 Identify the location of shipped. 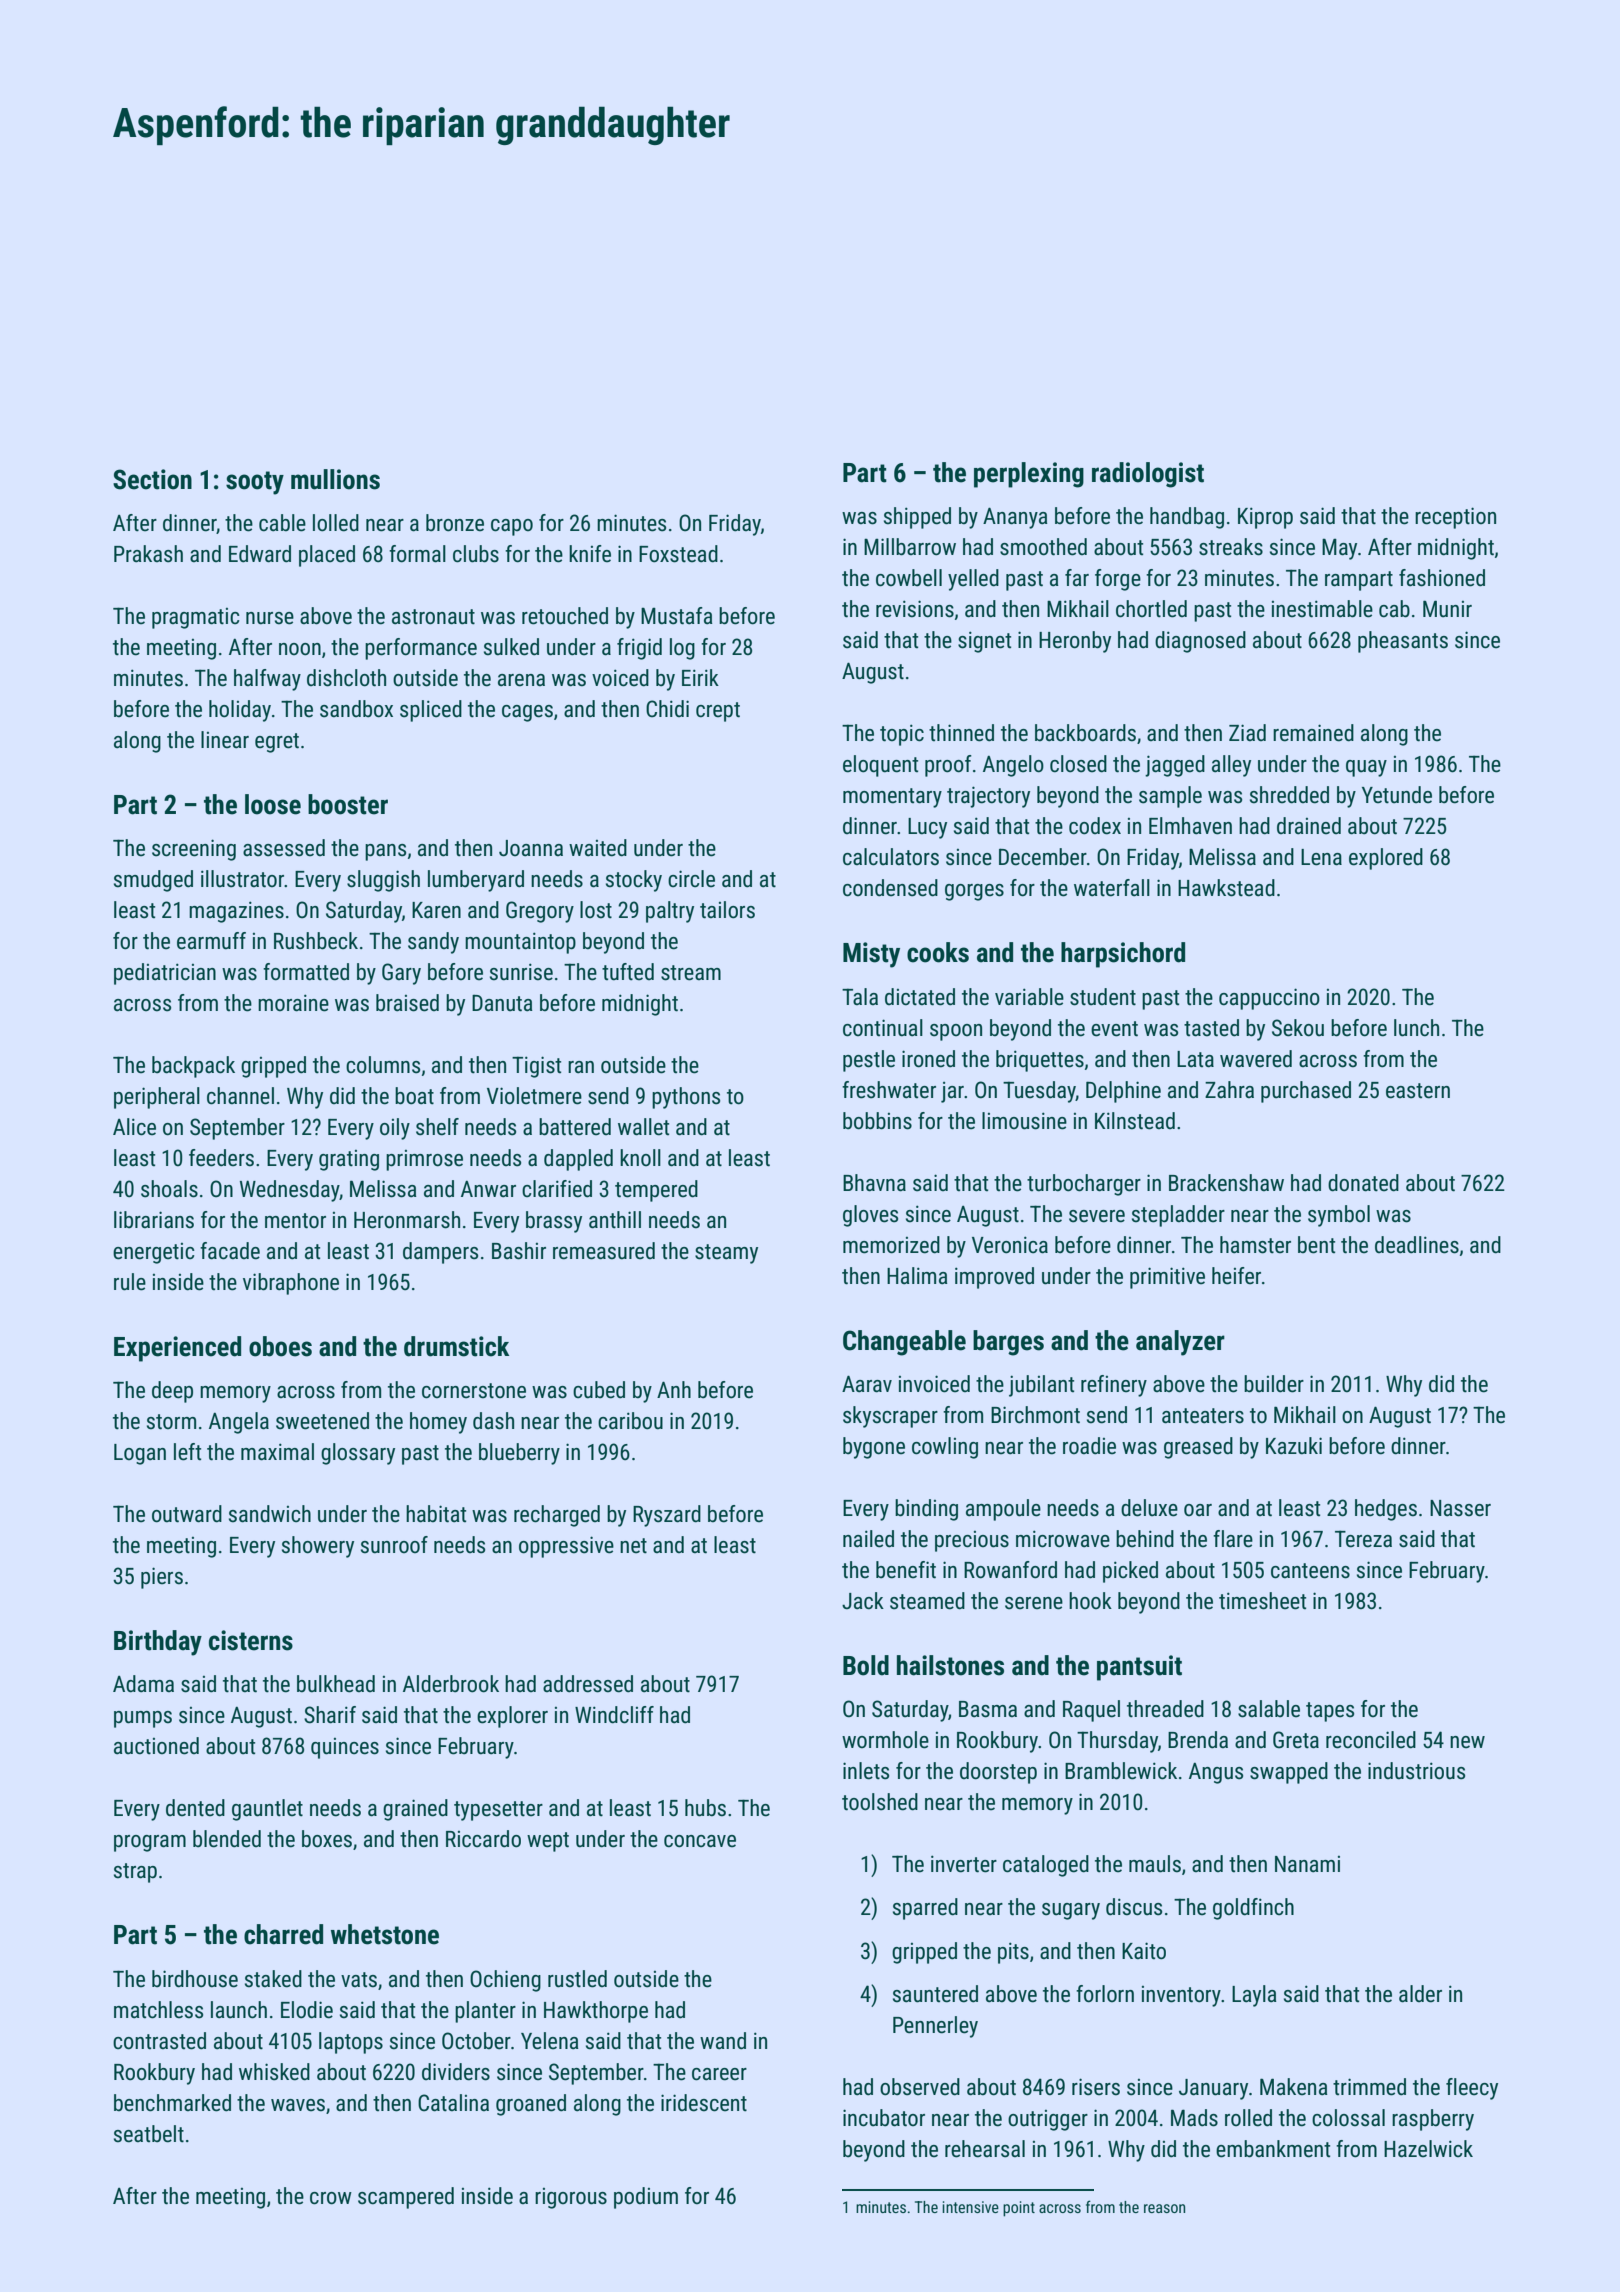
(917, 518).
